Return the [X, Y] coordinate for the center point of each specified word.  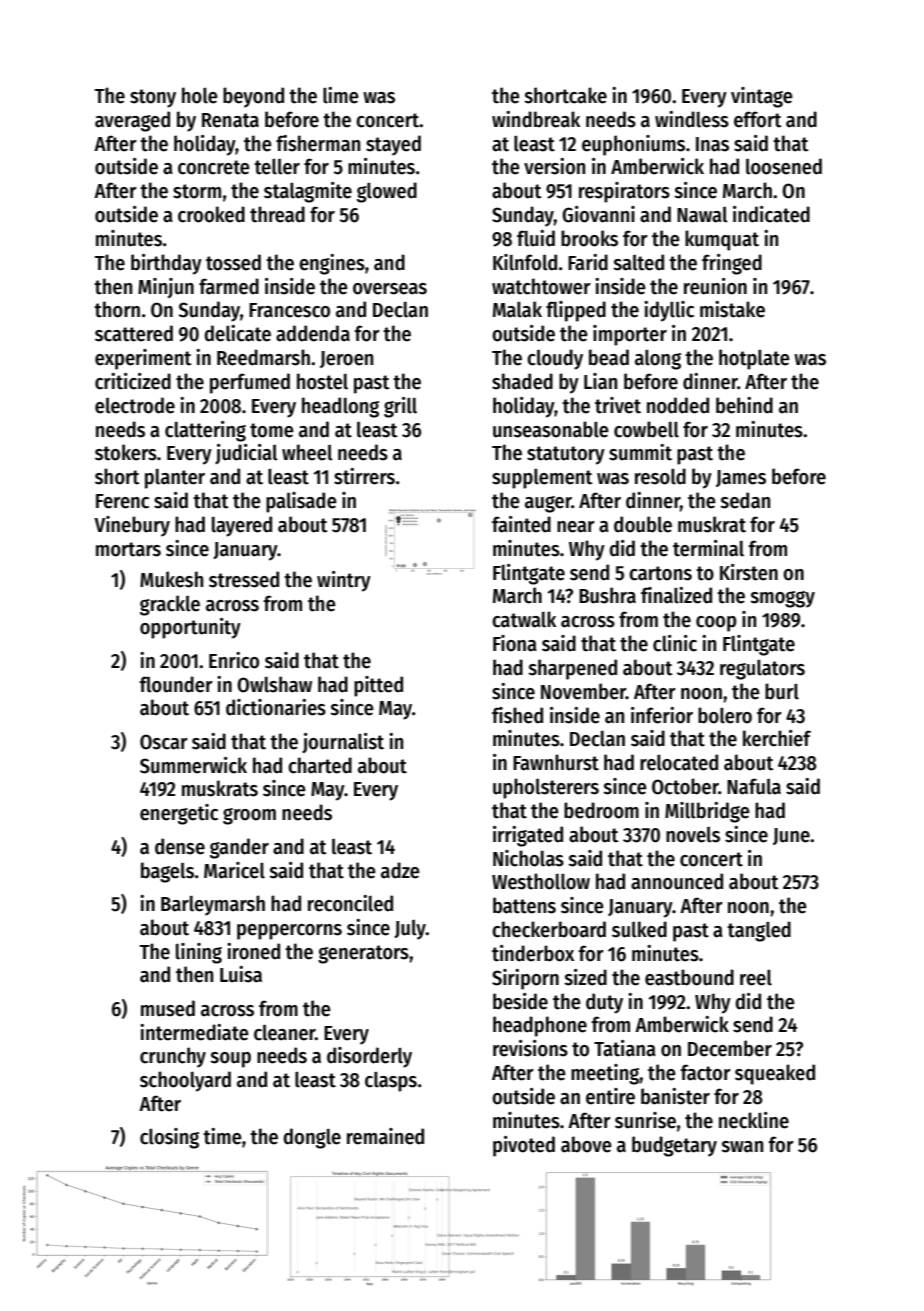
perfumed [250, 383]
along [658, 360]
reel [756, 978]
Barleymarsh [213, 905]
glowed [387, 192]
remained [385, 1136]
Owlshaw [274, 684]
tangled [759, 931]
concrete [214, 167]
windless [692, 119]
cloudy [555, 359]
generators [363, 954]
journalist [343, 743]
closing [169, 1138]
